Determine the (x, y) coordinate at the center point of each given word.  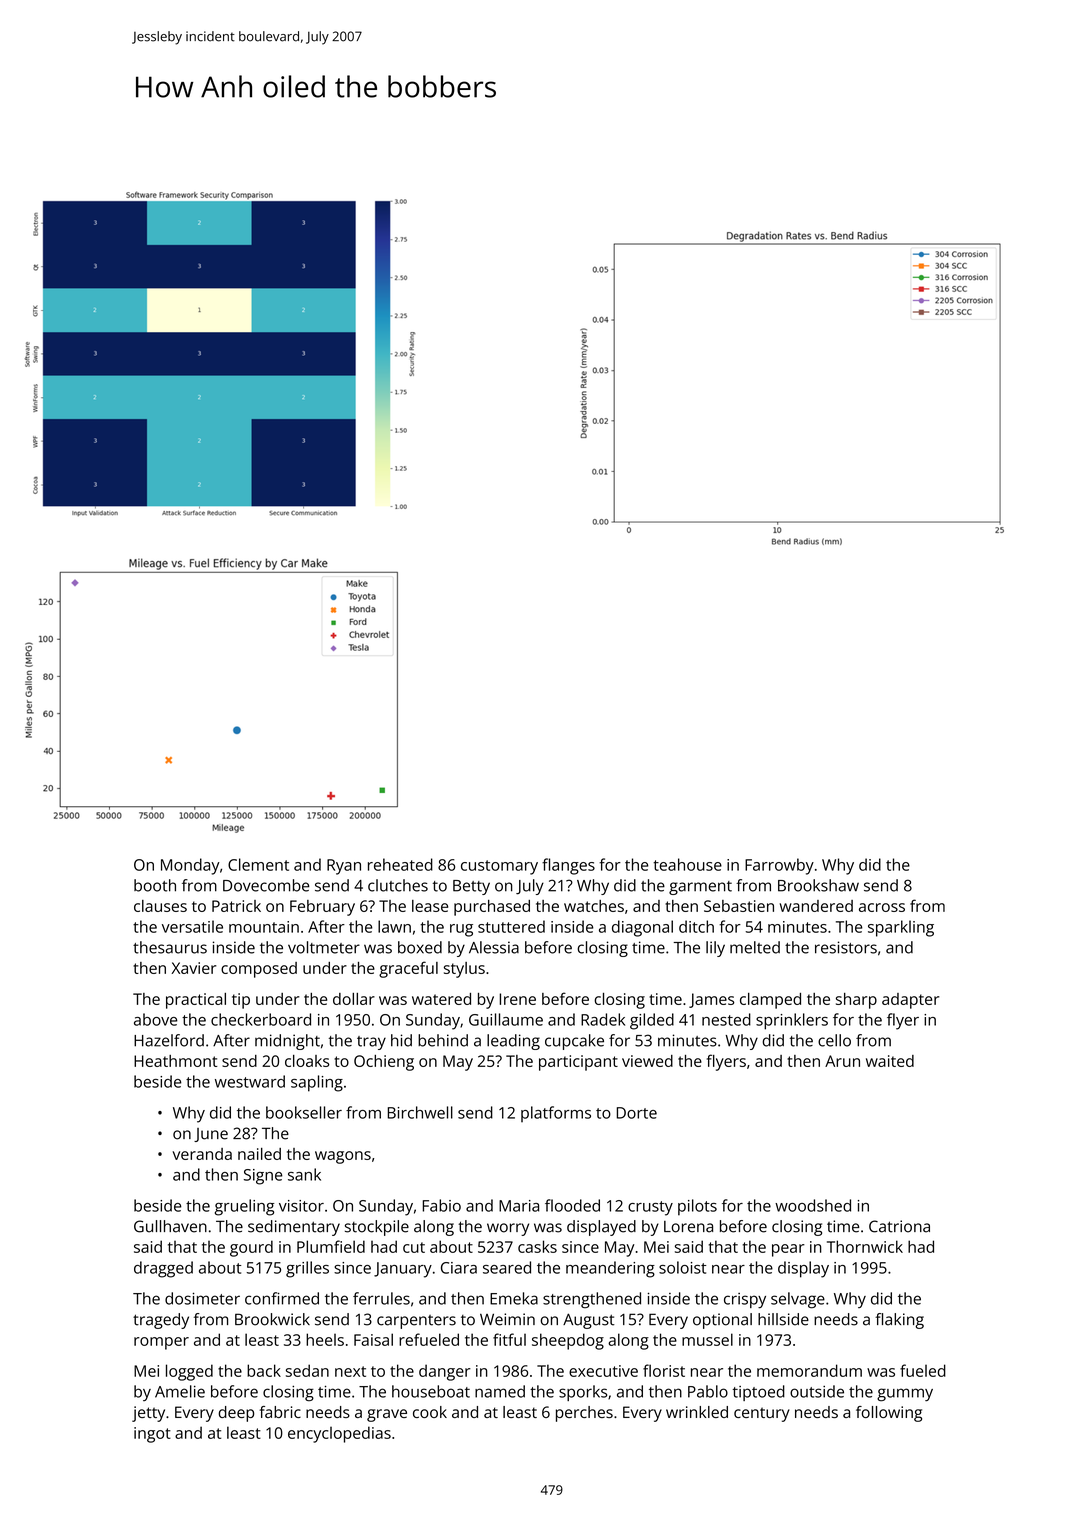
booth (155, 885)
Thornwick (865, 1246)
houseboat (431, 1391)
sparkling (901, 928)
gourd (251, 1248)
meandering (610, 1269)
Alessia (494, 947)
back (264, 1370)
